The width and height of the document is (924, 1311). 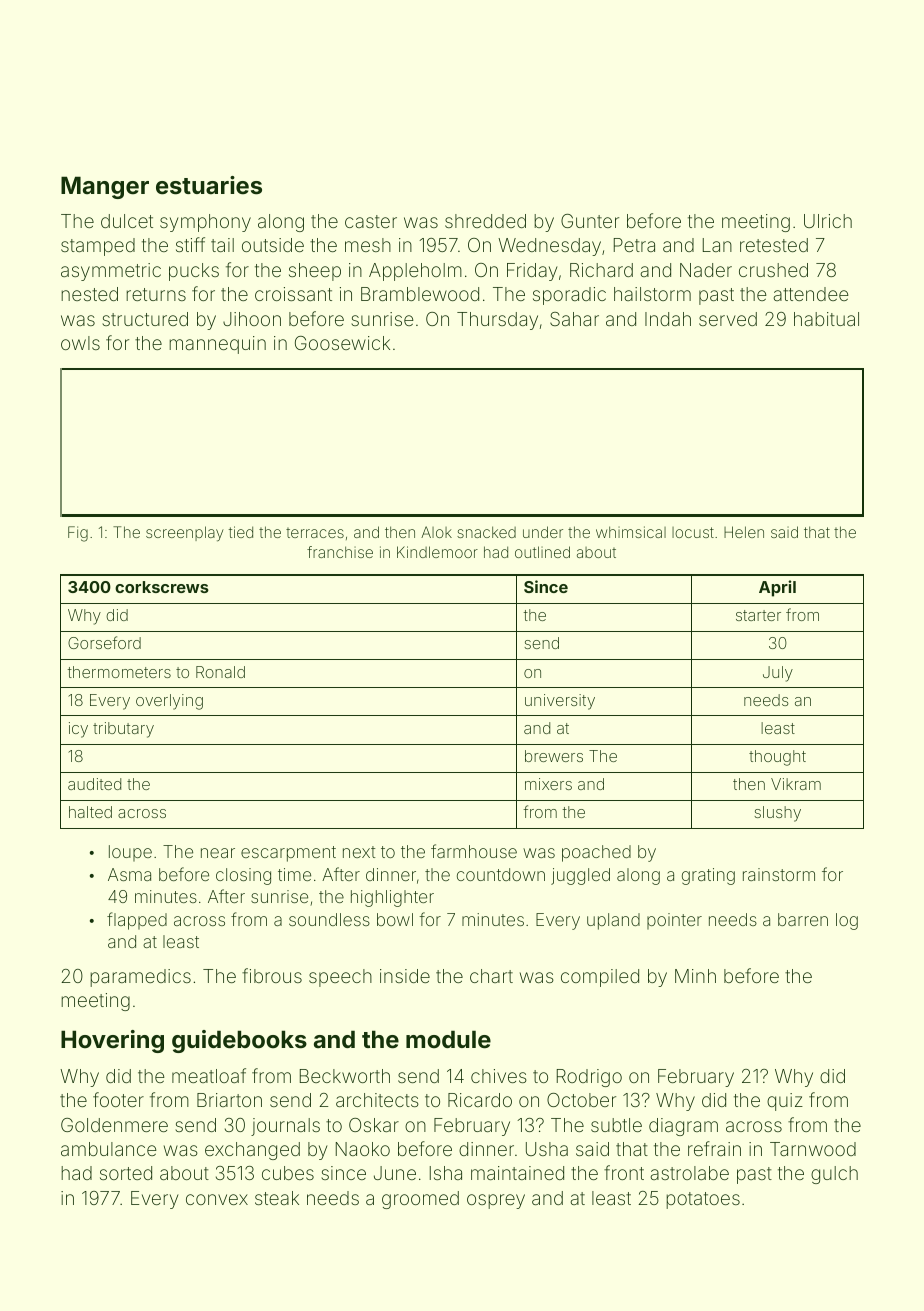 What do you see at coordinates (252, 1151) in the document?
I see `exchanged` at bounding box center [252, 1151].
